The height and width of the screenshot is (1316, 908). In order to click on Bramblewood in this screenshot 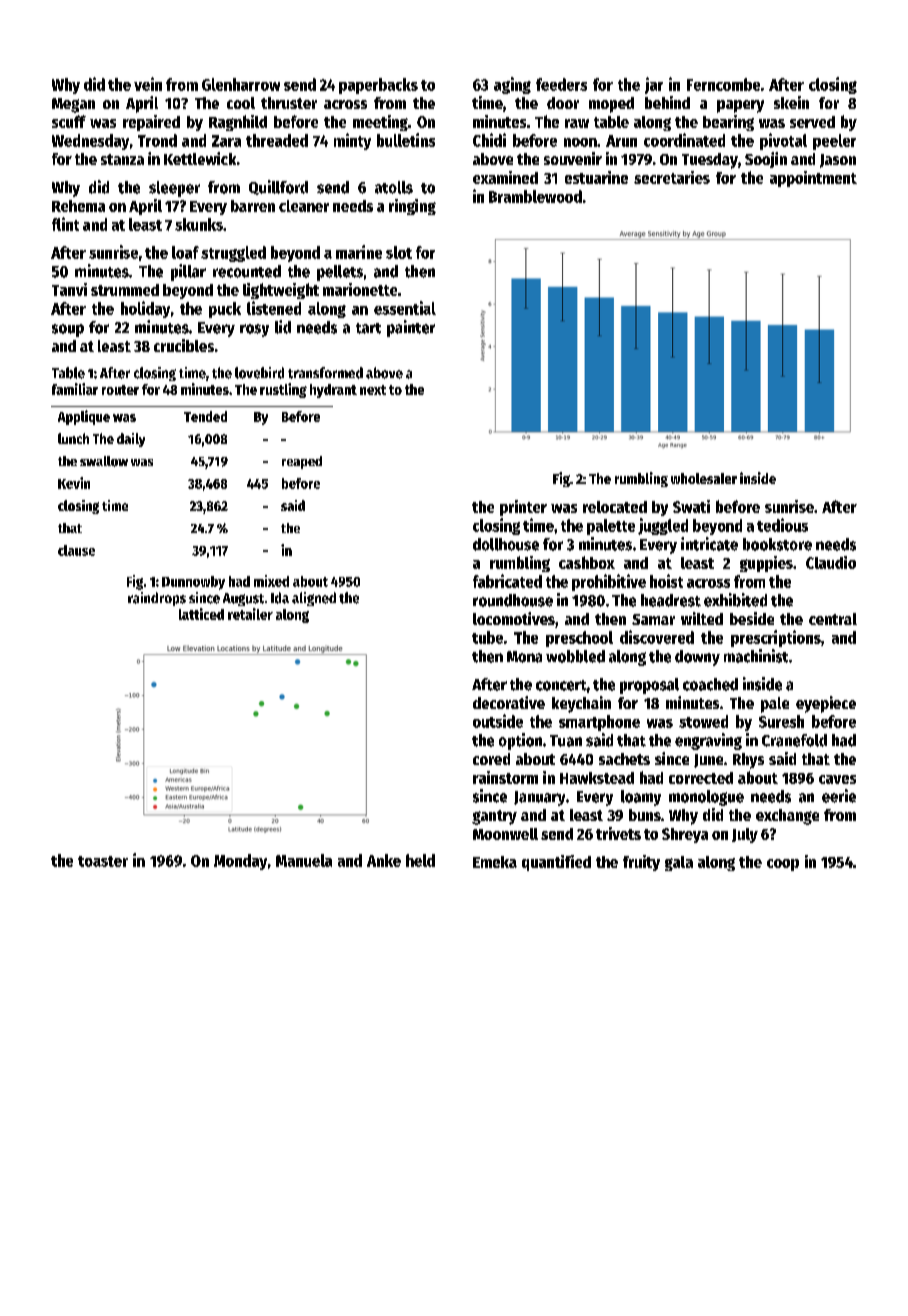, I will do `click(535, 196)`.
